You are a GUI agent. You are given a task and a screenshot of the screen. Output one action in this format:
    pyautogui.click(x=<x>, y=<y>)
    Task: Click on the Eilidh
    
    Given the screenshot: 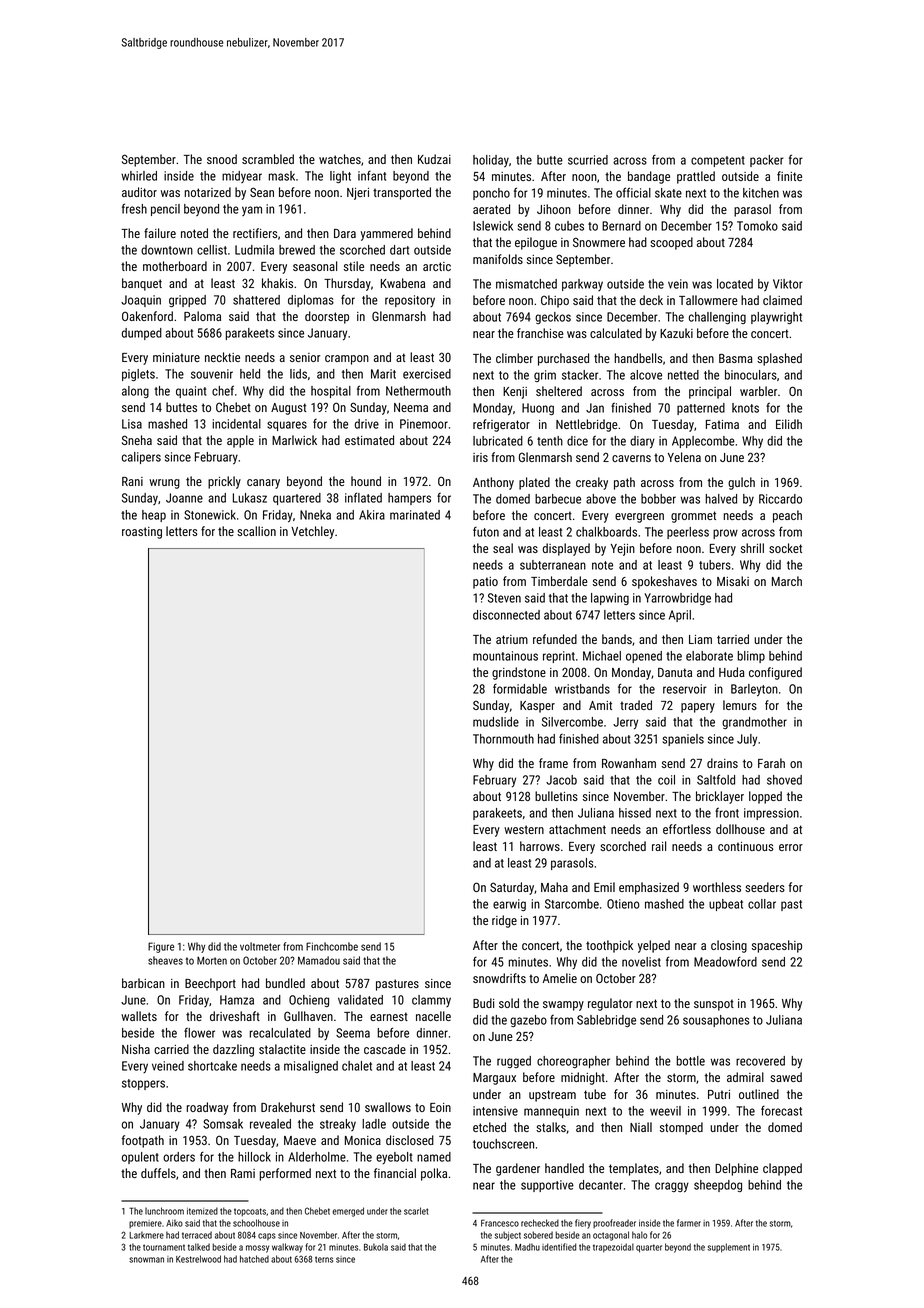 What is the action you would take?
    pyautogui.click(x=789, y=424)
